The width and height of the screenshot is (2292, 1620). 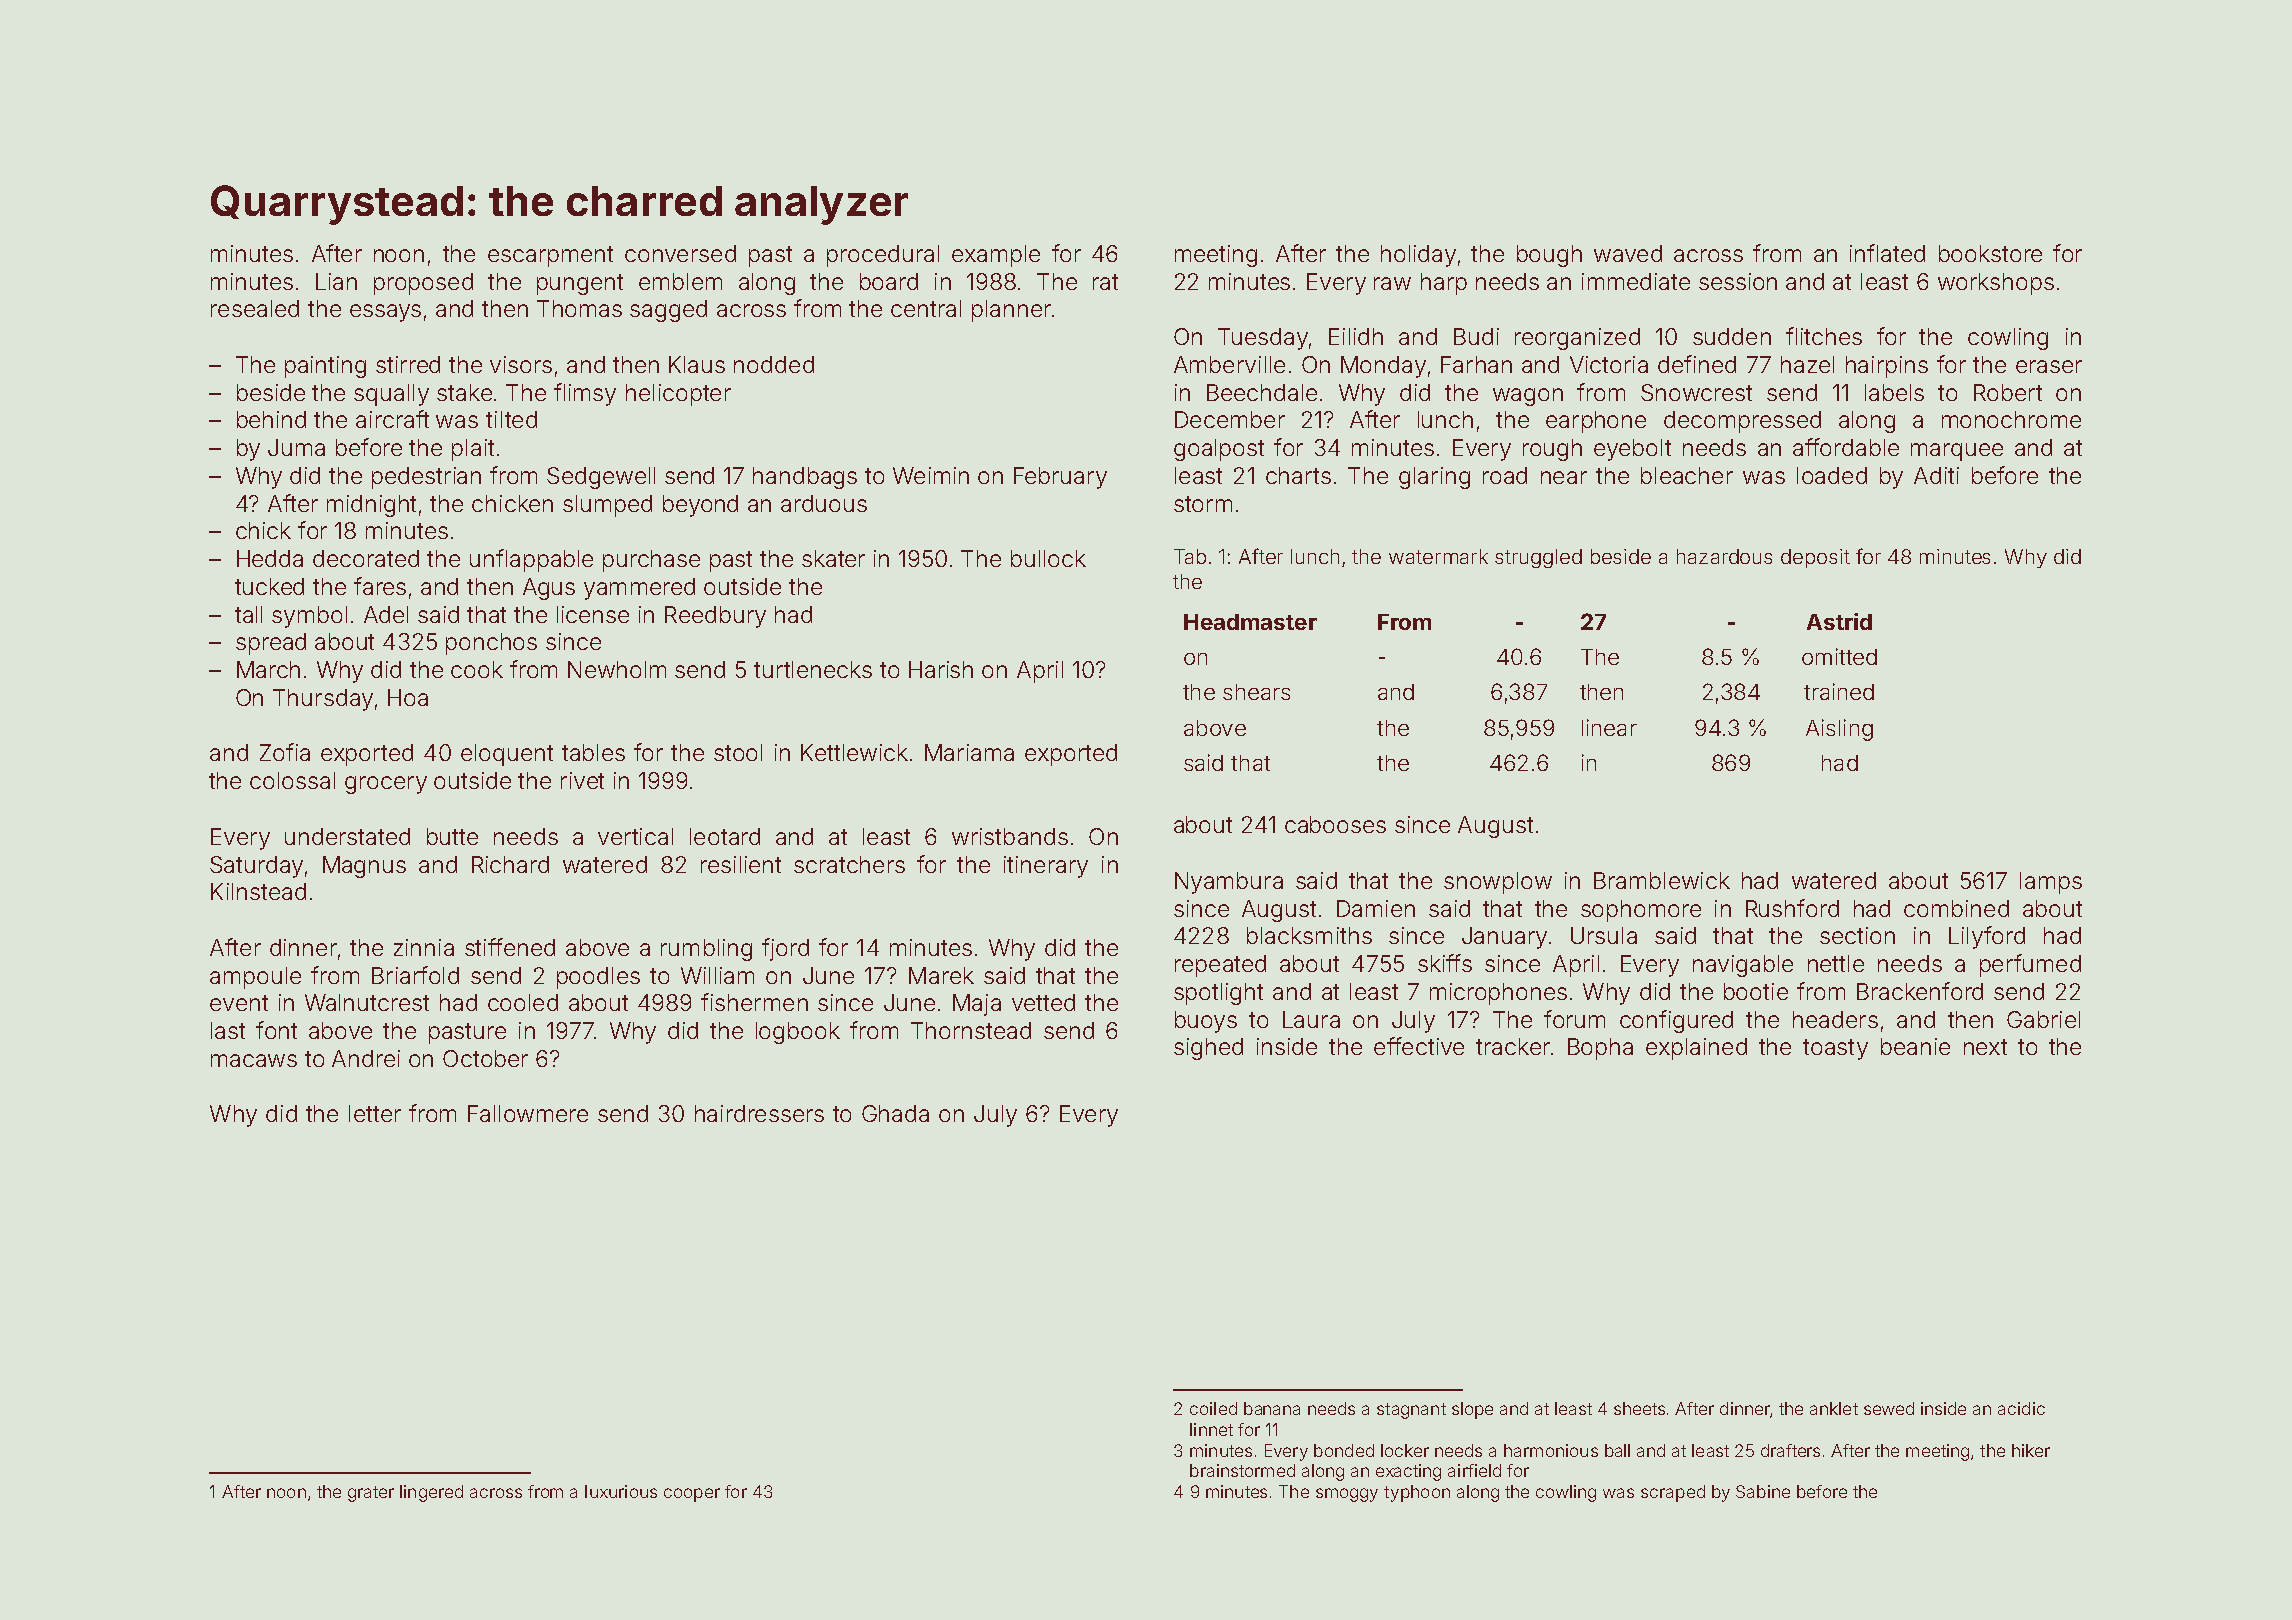 I want to click on grater, so click(x=371, y=1494).
